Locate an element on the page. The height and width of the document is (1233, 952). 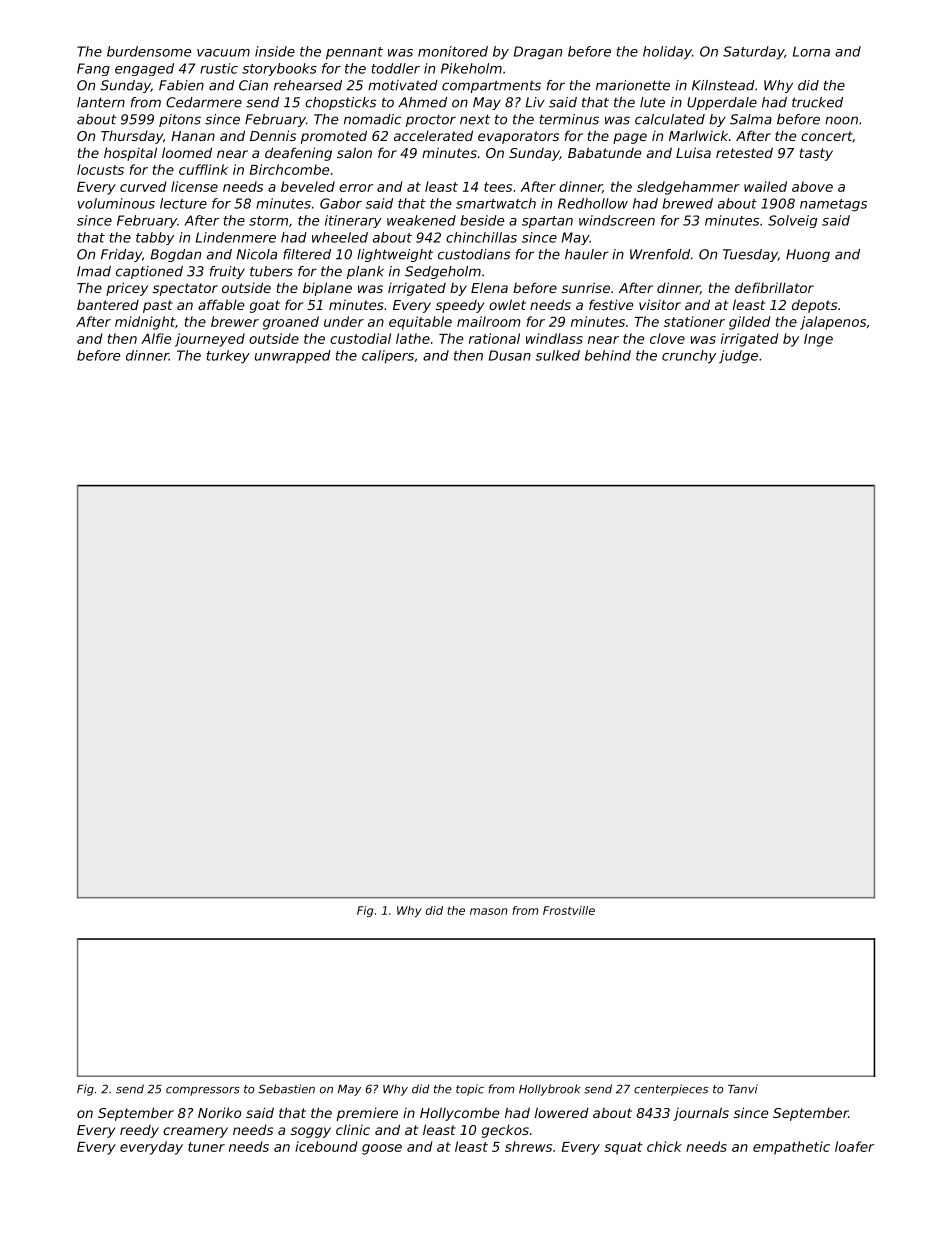
centerpieces is located at coordinates (671, 1090).
